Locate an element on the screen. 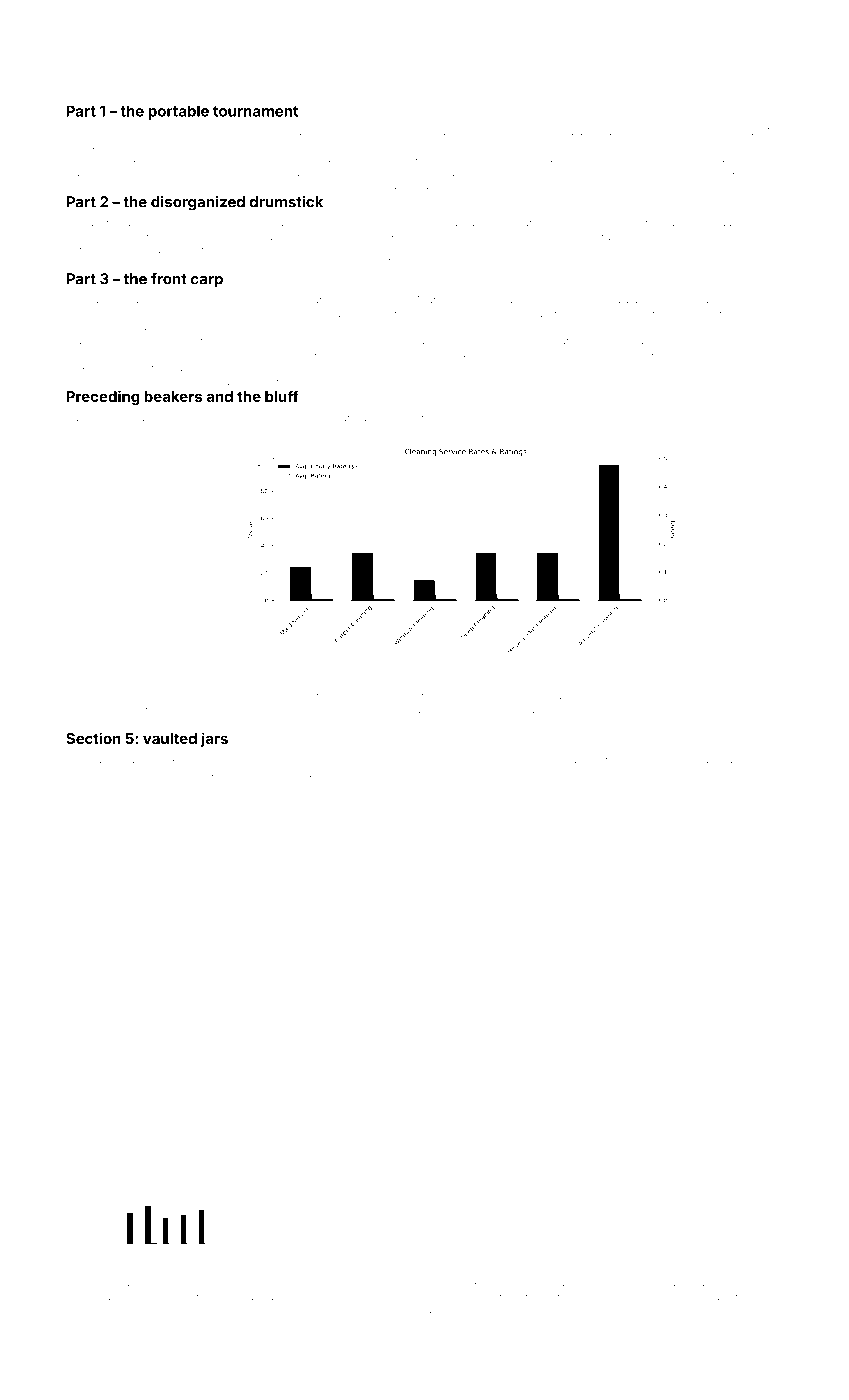 The width and height of the screenshot is (849, 1400). diagnosed is located at coordinates (744, 761).
